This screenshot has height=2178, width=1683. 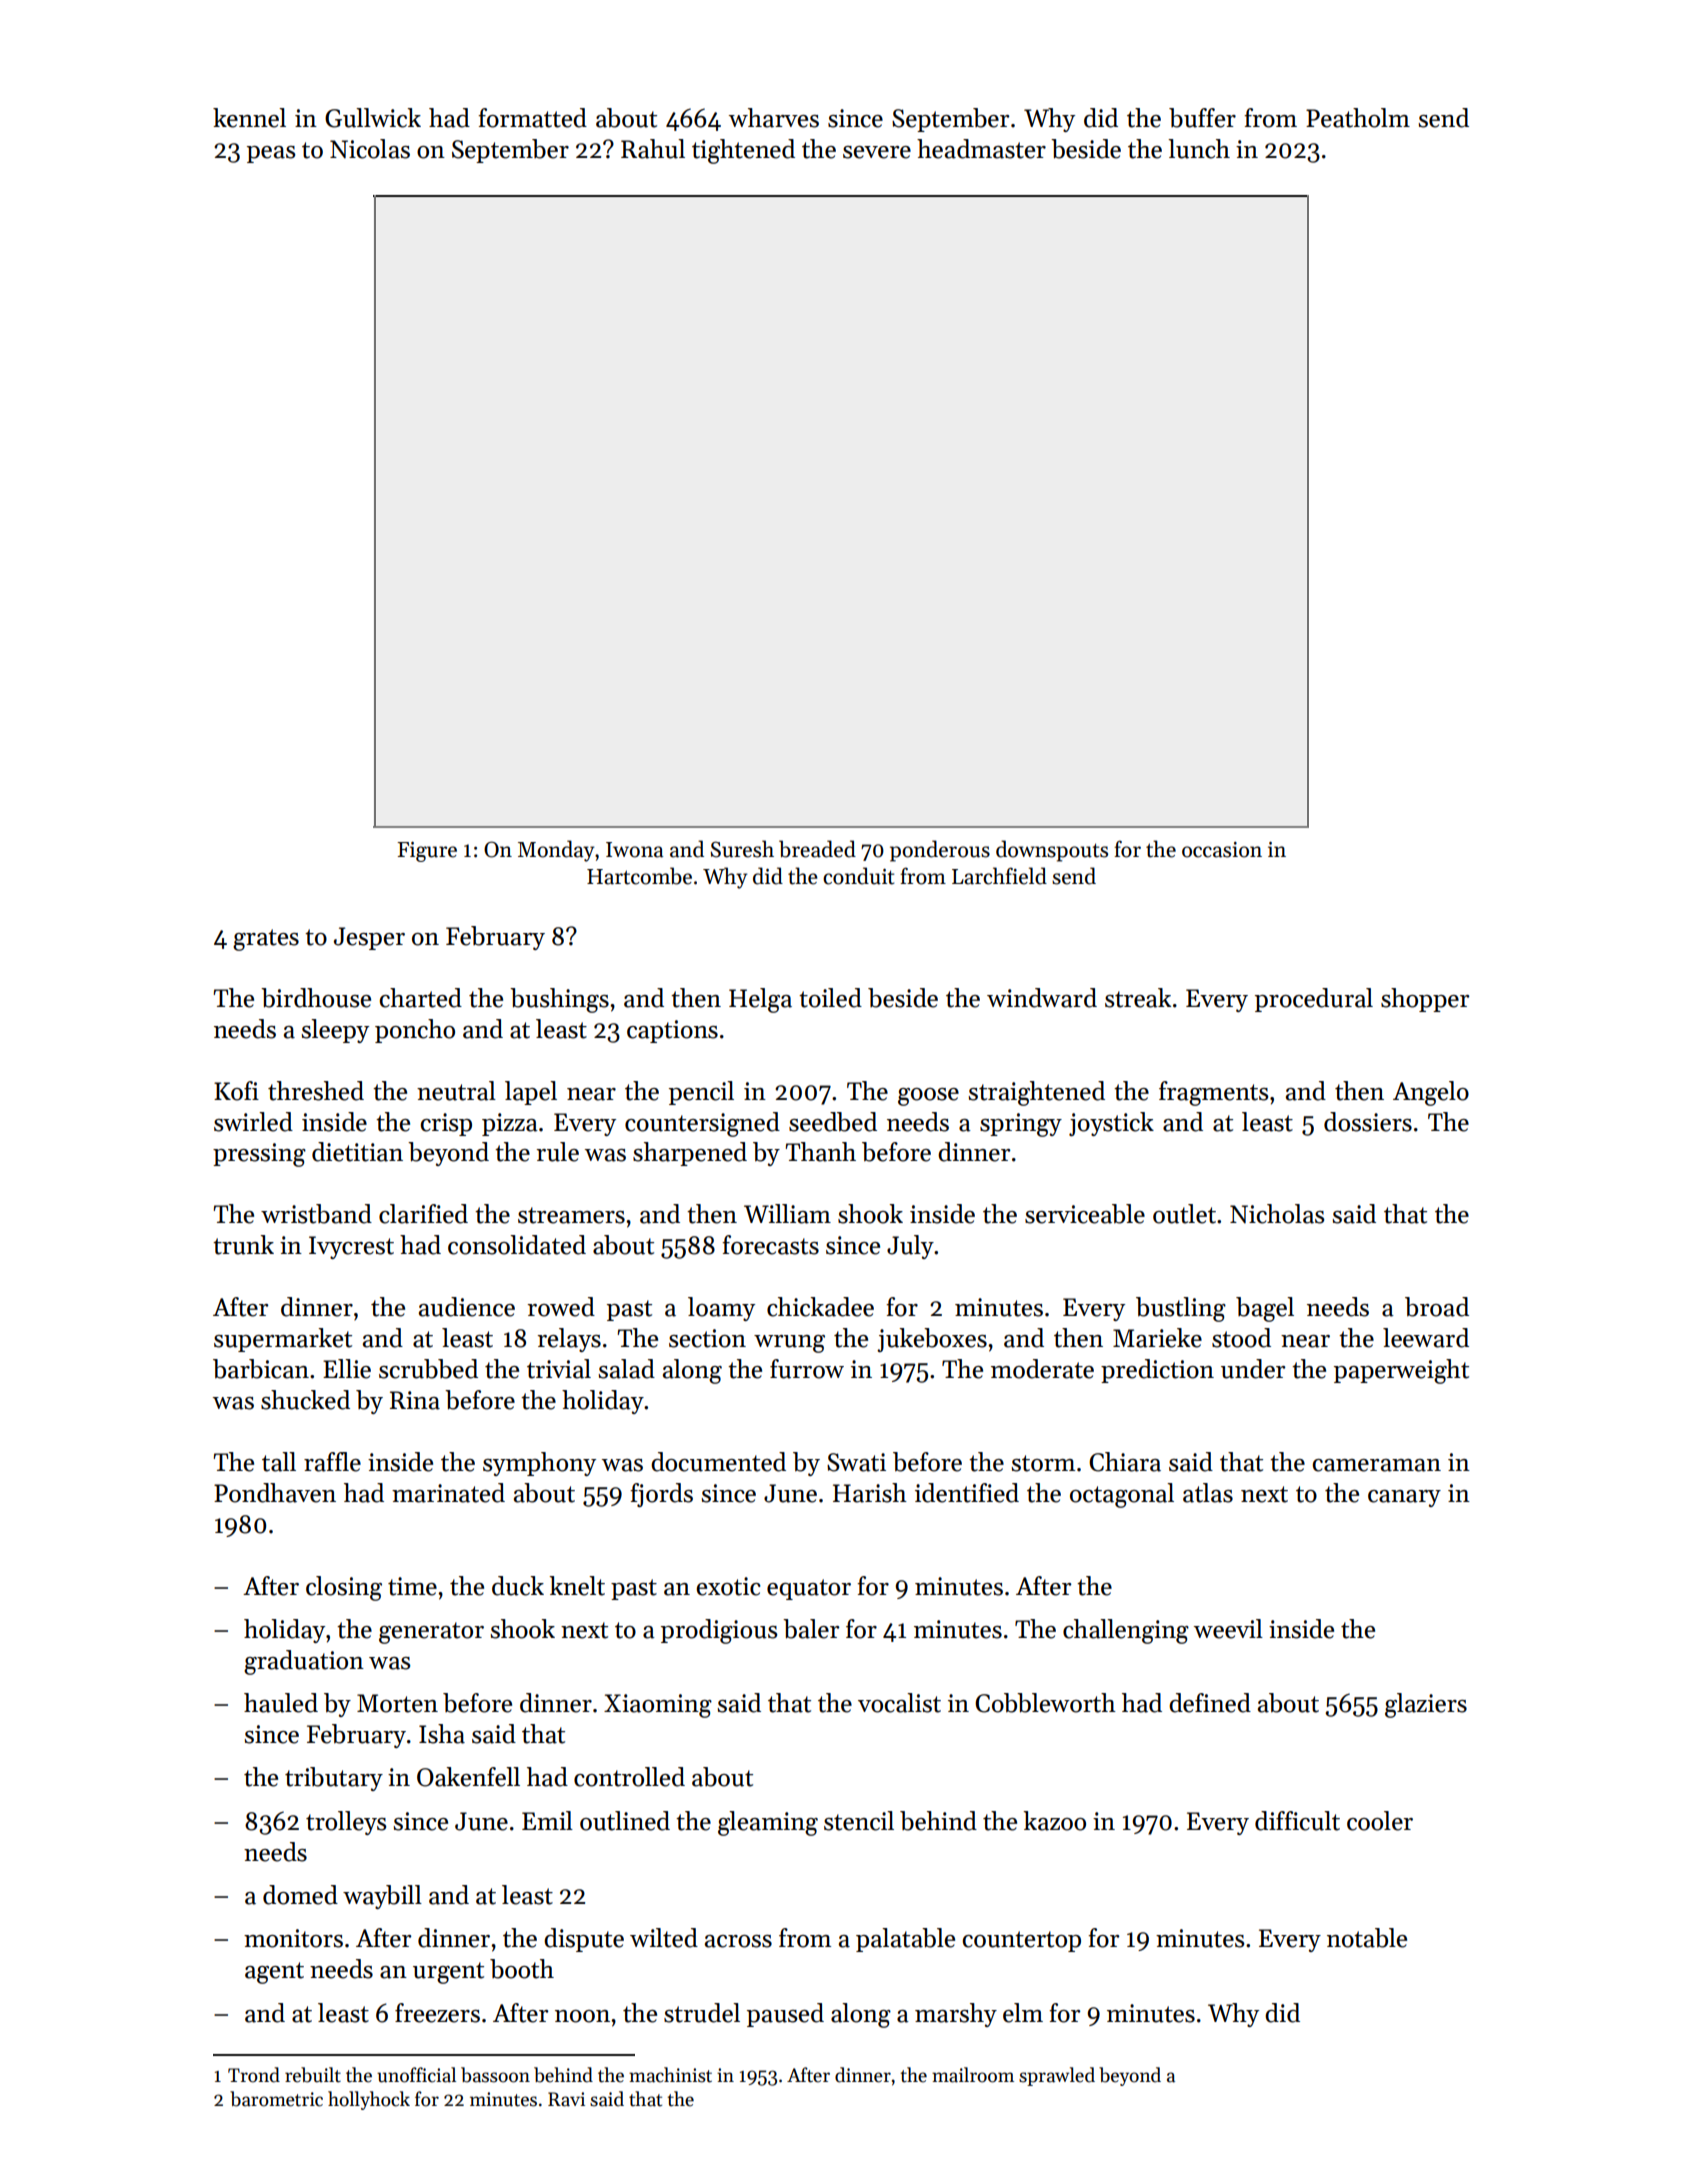 I want to click on closing, so click(x=344, y=1588).
